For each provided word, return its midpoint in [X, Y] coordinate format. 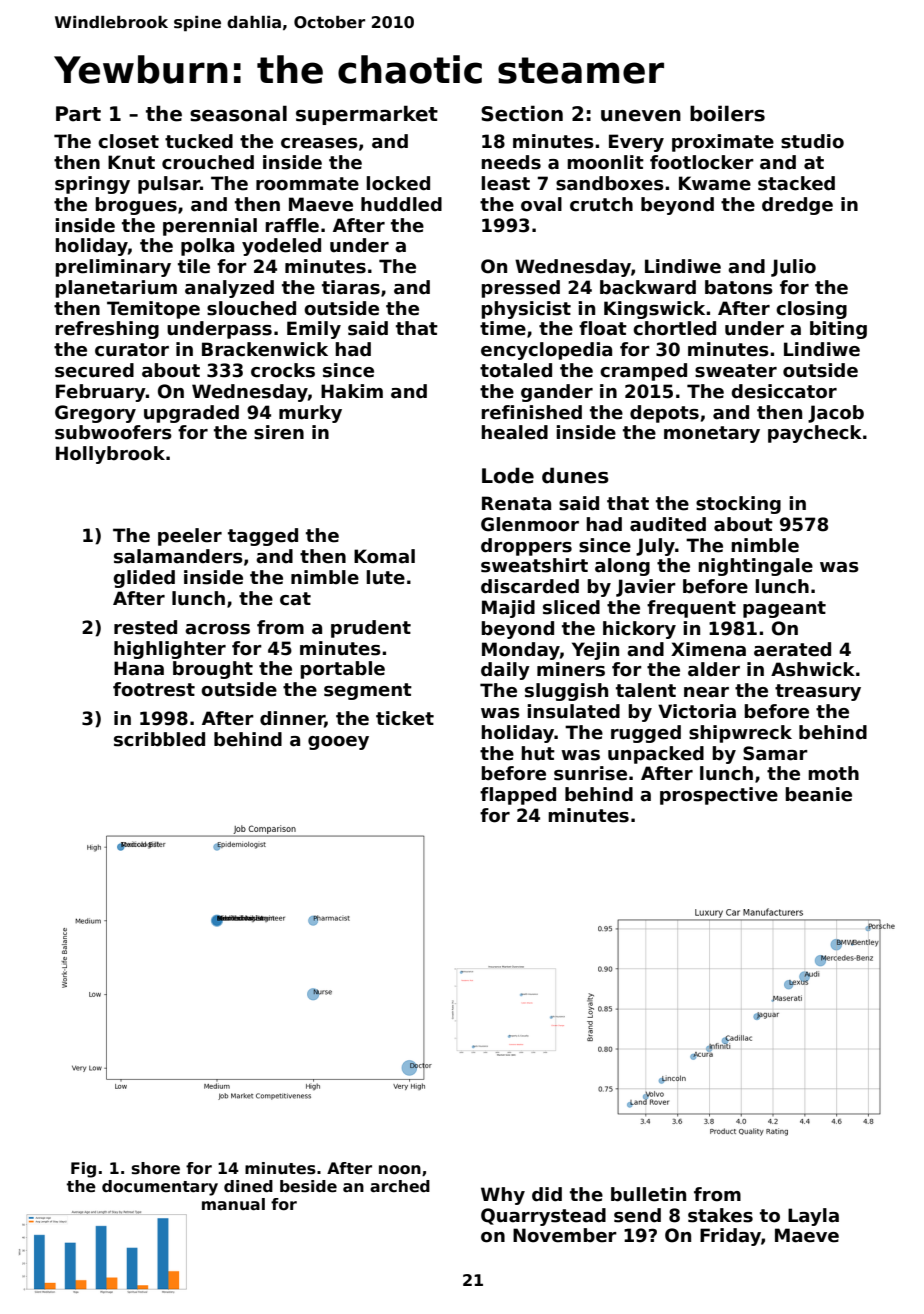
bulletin [648, 1194]
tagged [263, 537]
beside [308, 1186]
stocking [738, 505]
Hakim [352, 391]
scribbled [159, 739]
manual [233, 1204]
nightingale [755, 567]
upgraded [191, 414]
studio [812, 141]
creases [319, 143]
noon [400, 1170]
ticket [405, 718]
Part [78, 114]
